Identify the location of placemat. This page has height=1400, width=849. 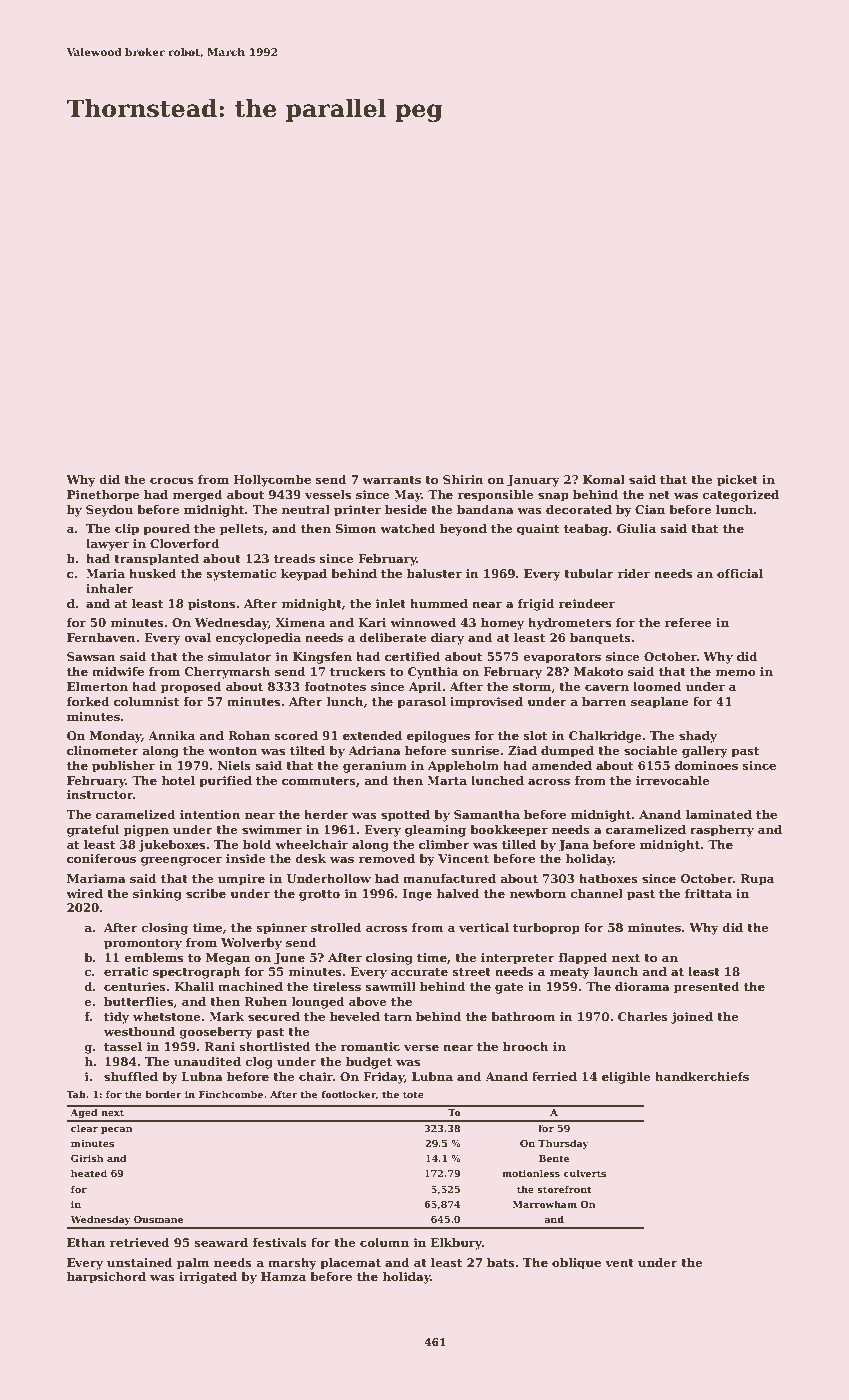
(350, 1264).
